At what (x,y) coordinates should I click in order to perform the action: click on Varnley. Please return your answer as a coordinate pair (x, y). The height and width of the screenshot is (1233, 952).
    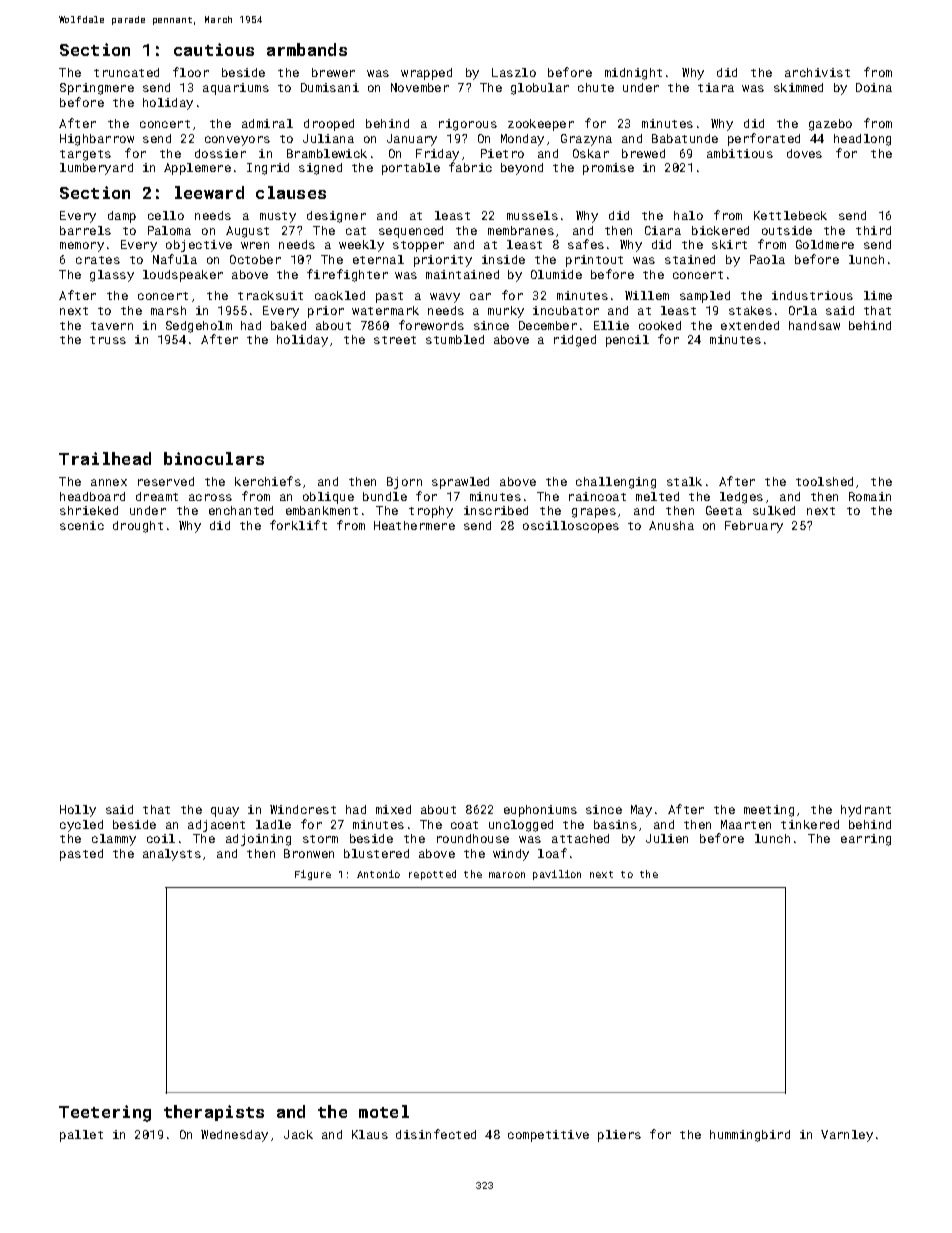
    Looking at the image, I should click on (847, 1136).
